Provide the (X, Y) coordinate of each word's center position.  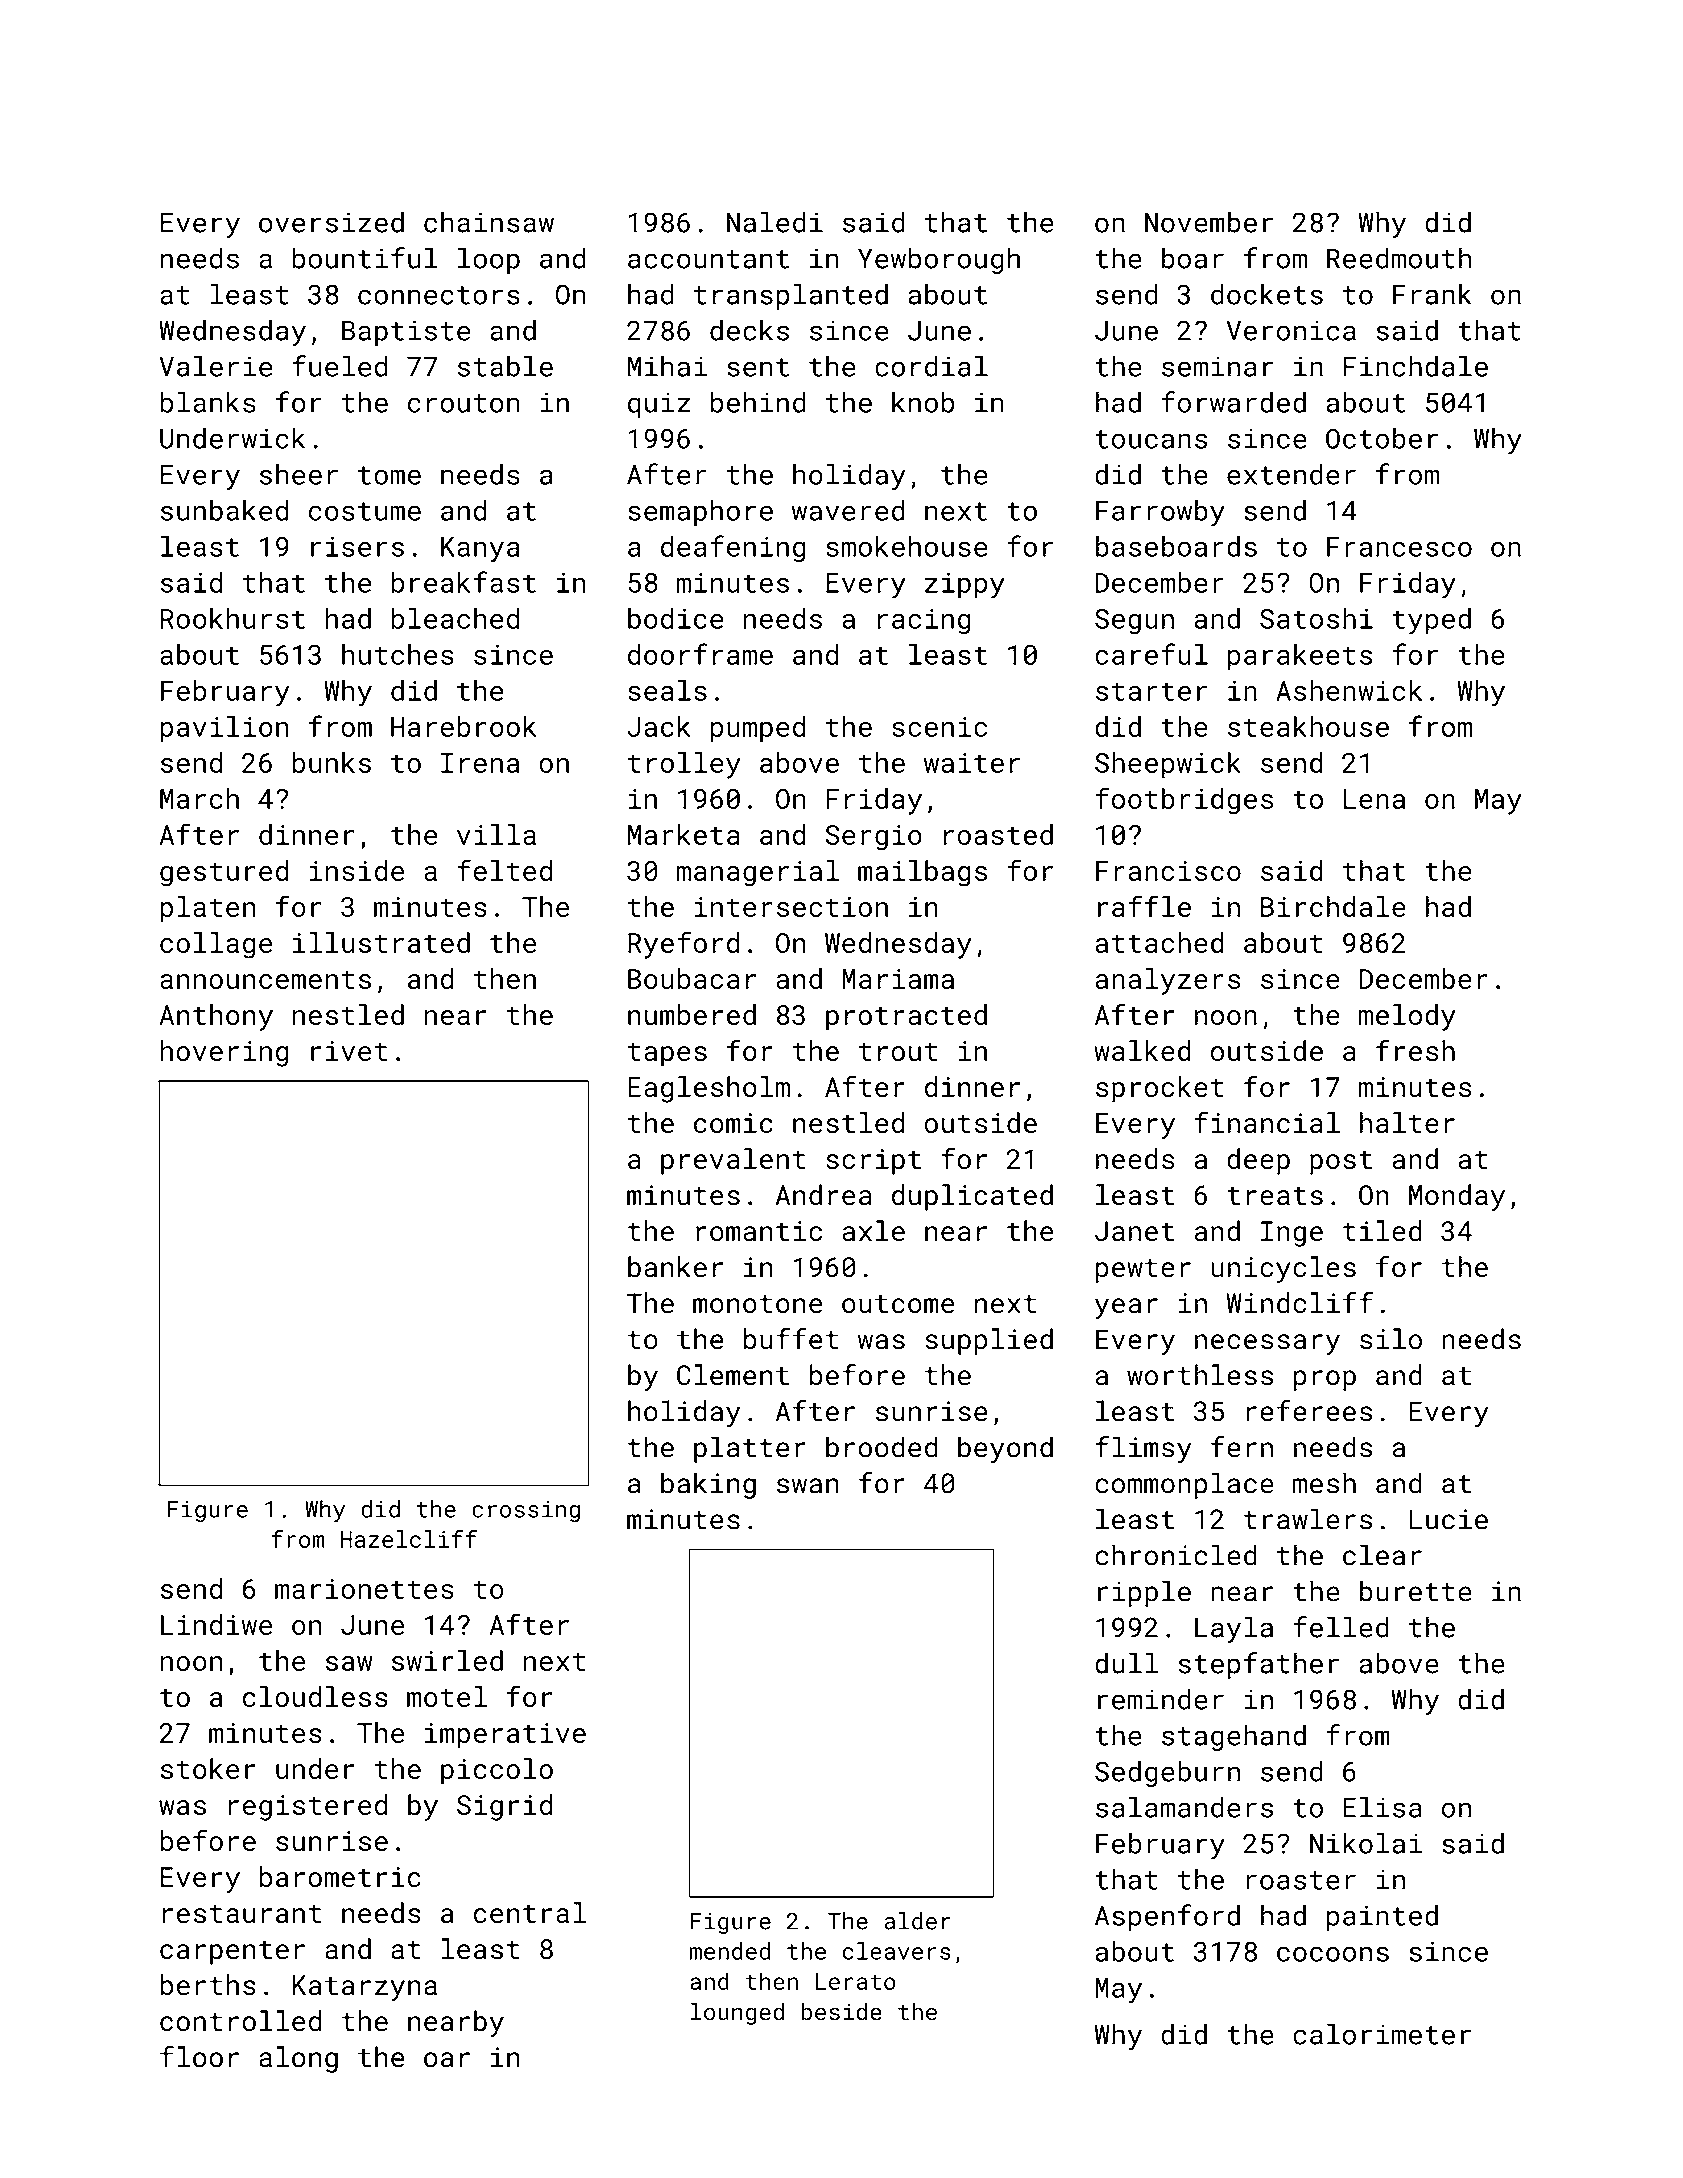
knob (923, 402)
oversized (331, 222)
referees (1309, 1411)
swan (808, 1486)
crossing (526, 1511)
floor (199, 2057)
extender (1291, 474)
